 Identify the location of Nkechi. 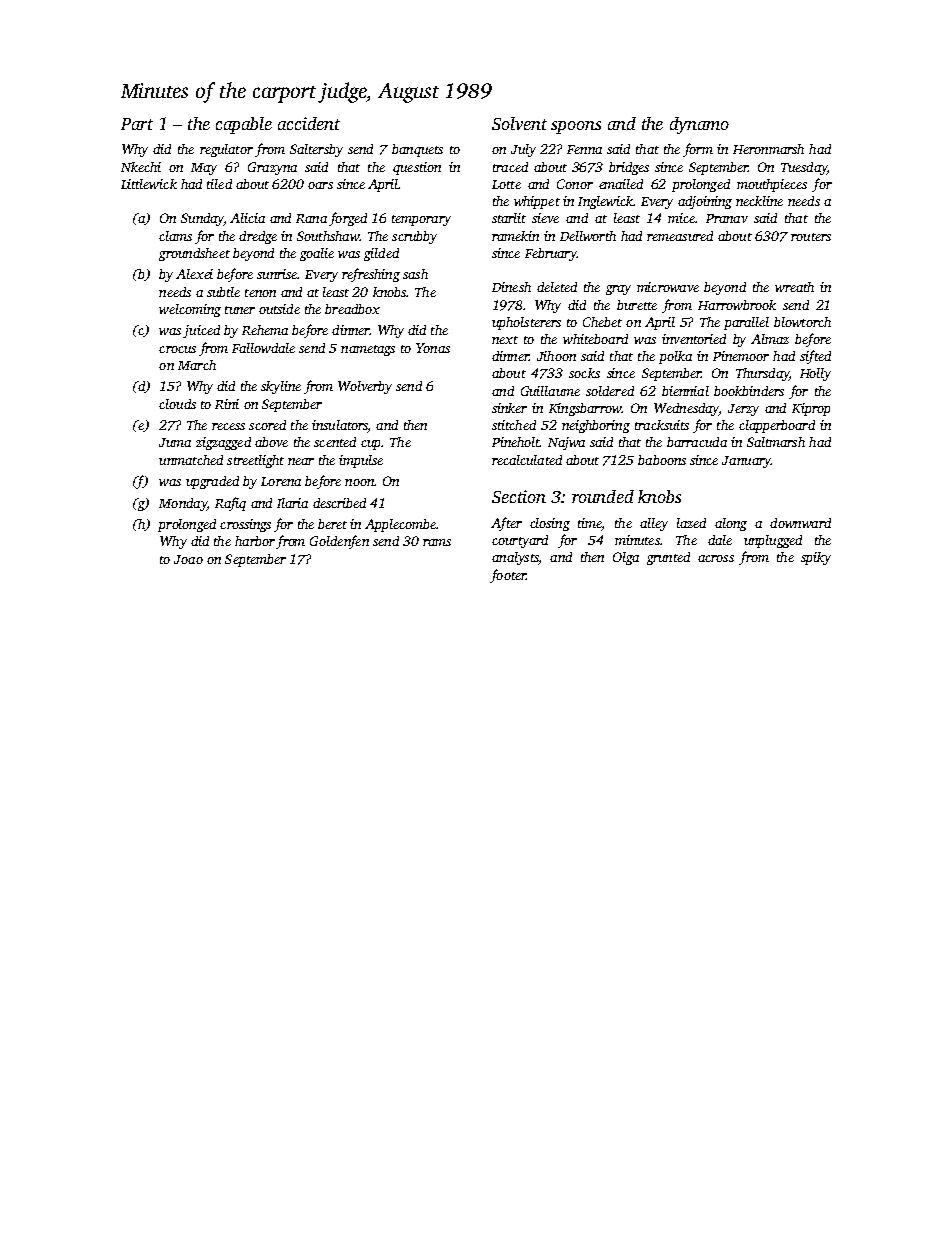
(141, 167).
